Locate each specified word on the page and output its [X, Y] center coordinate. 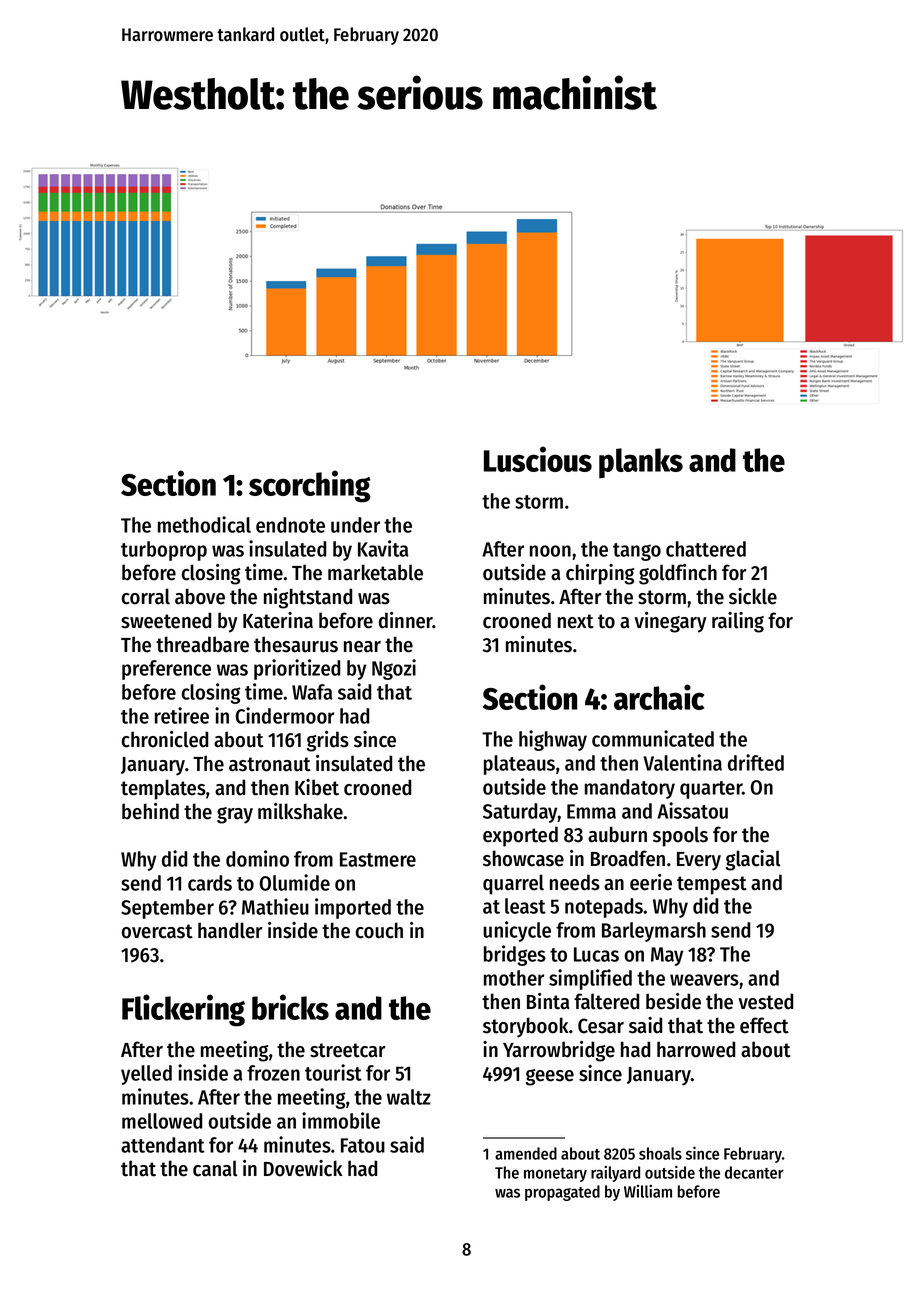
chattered [706, 549]
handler [230, 930]
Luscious [538, 459]
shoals [660, 1153]
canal [215, 1168]
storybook [525, 1027]
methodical [204, 524]
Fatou [363, 1145]
